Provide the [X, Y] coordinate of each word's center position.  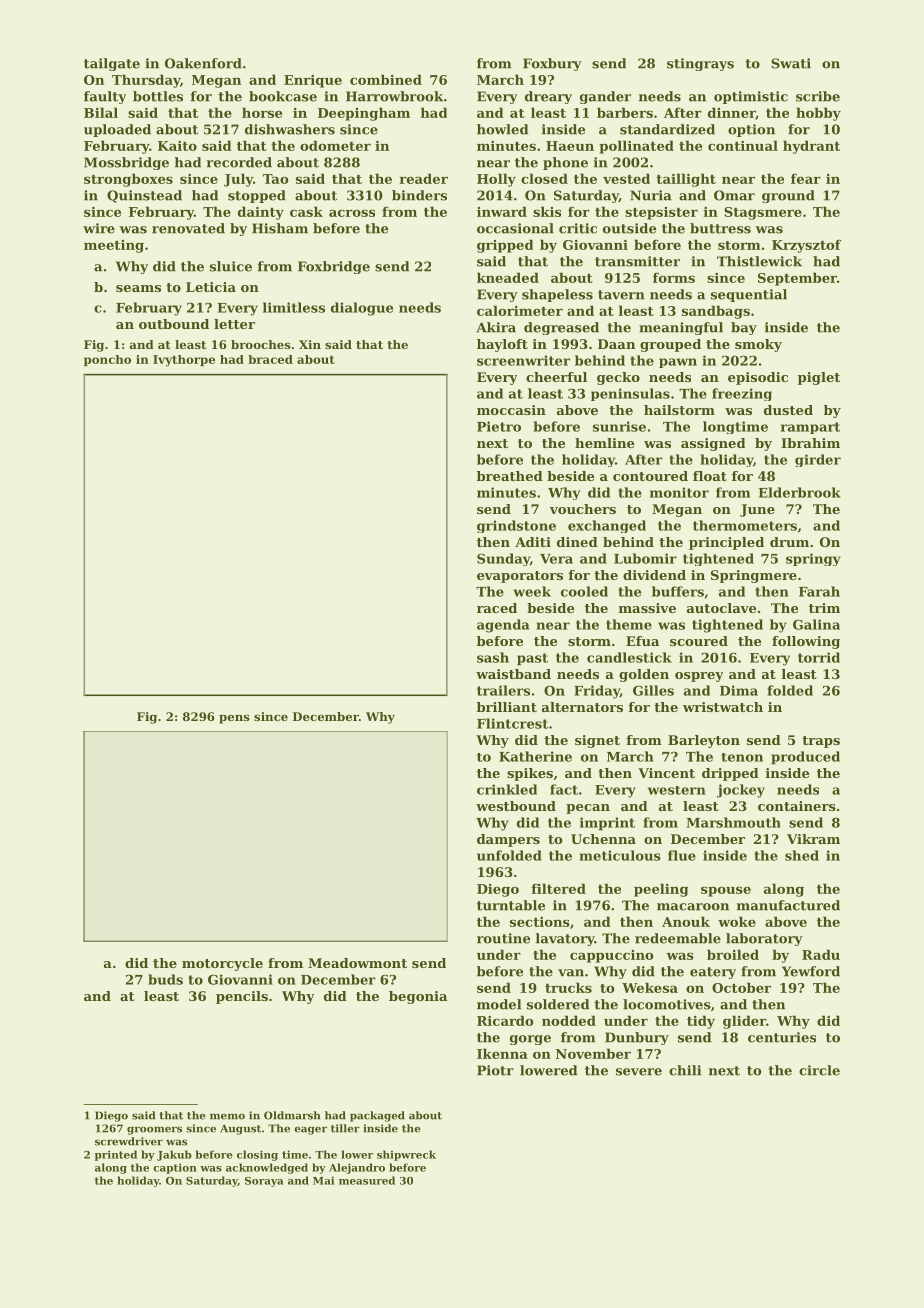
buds [165, 979]
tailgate [112, 64]
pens [234, 719]
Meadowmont [357, 963]
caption [175, 1168]
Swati [791, 63]
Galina [816, 624]
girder [818, 460]
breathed [510, 476]
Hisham [280, 228]
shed [802, 855]
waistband [513, 674]
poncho [107, 360]
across [352, 213]
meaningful [681, 328]
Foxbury [552, 64]
